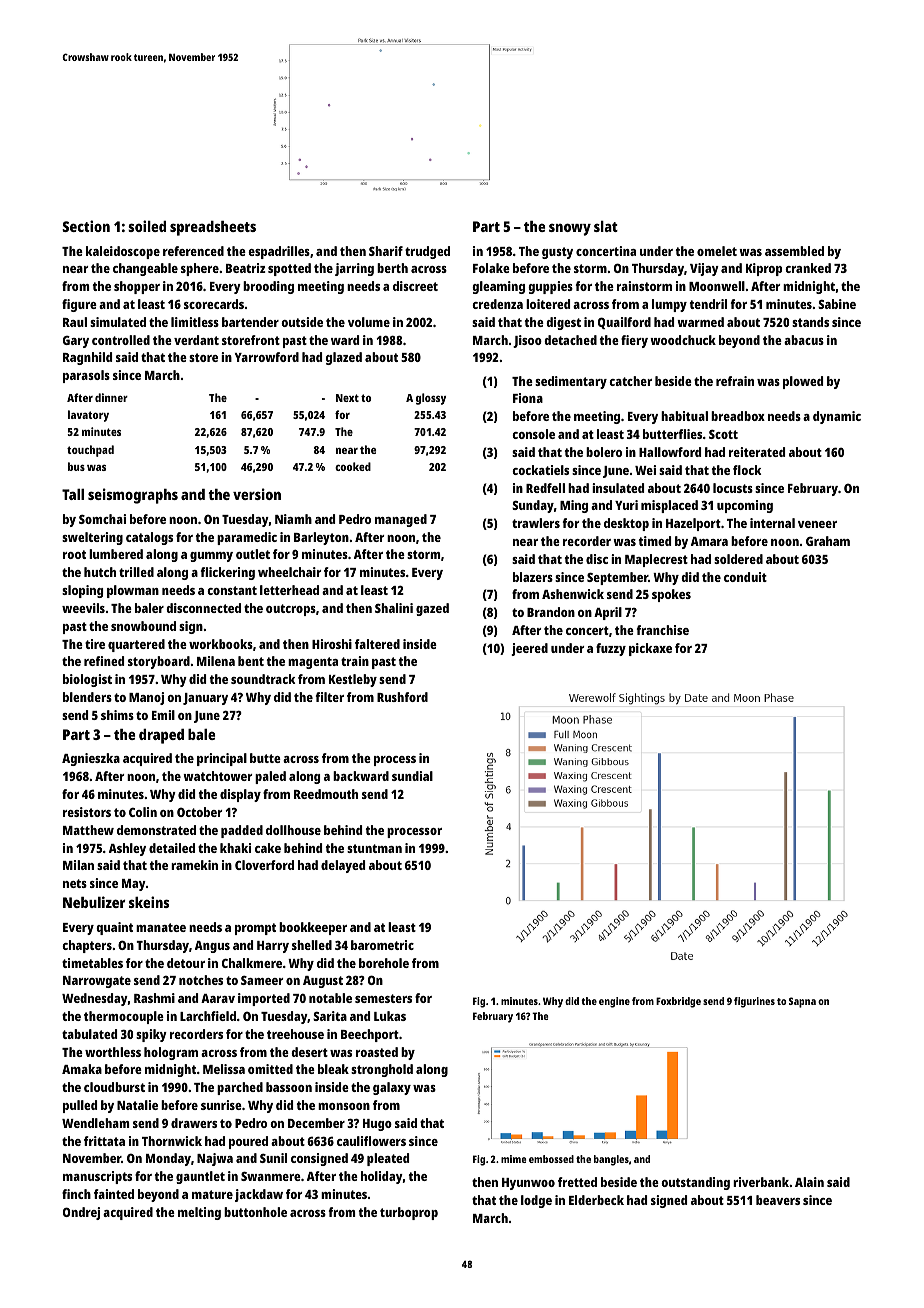  I want to click on Alain, so click(809, 1182).
